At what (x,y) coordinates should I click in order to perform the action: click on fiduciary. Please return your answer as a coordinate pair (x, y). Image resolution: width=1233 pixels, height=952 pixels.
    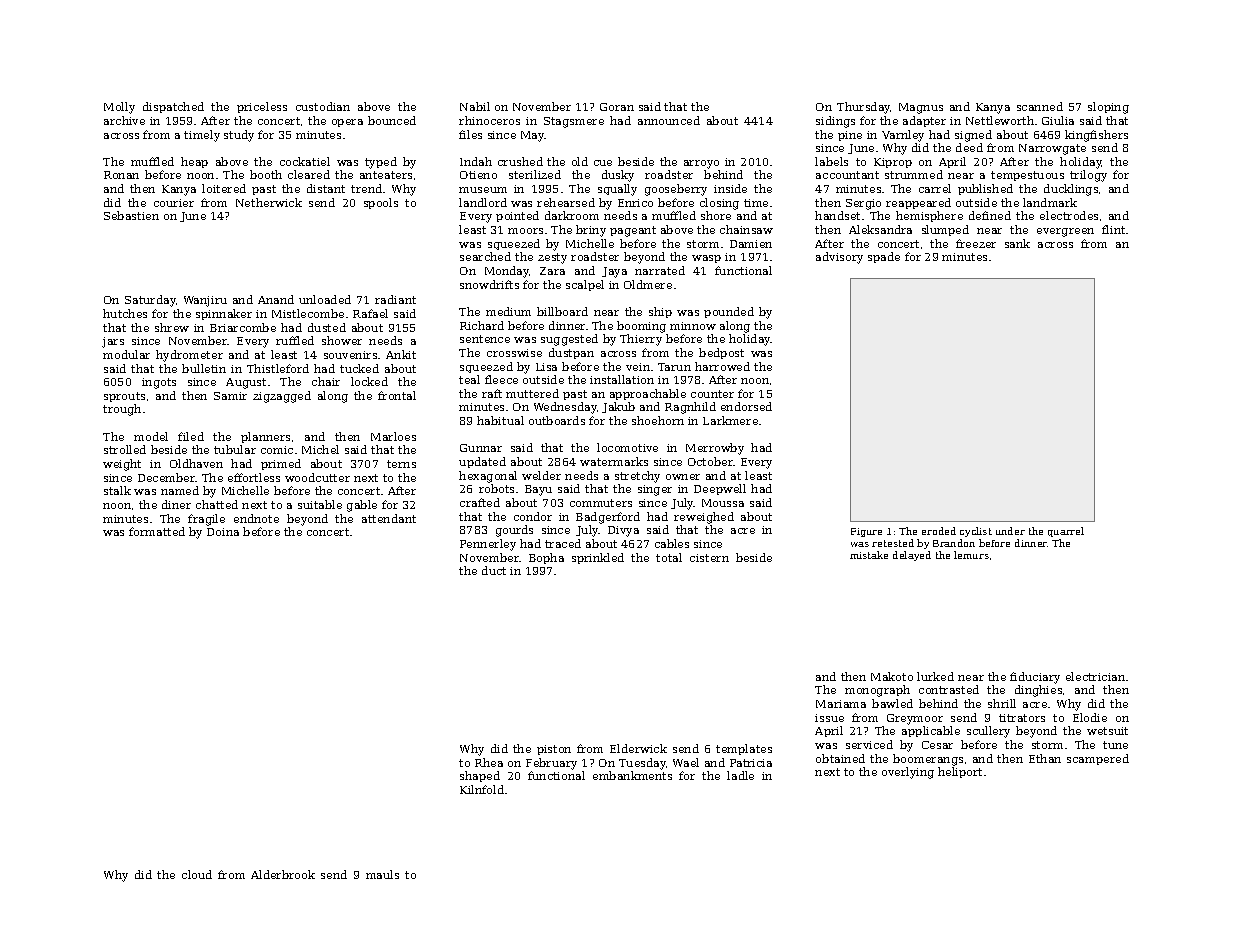
    Looking at the image, I should click on (1035, 678).
